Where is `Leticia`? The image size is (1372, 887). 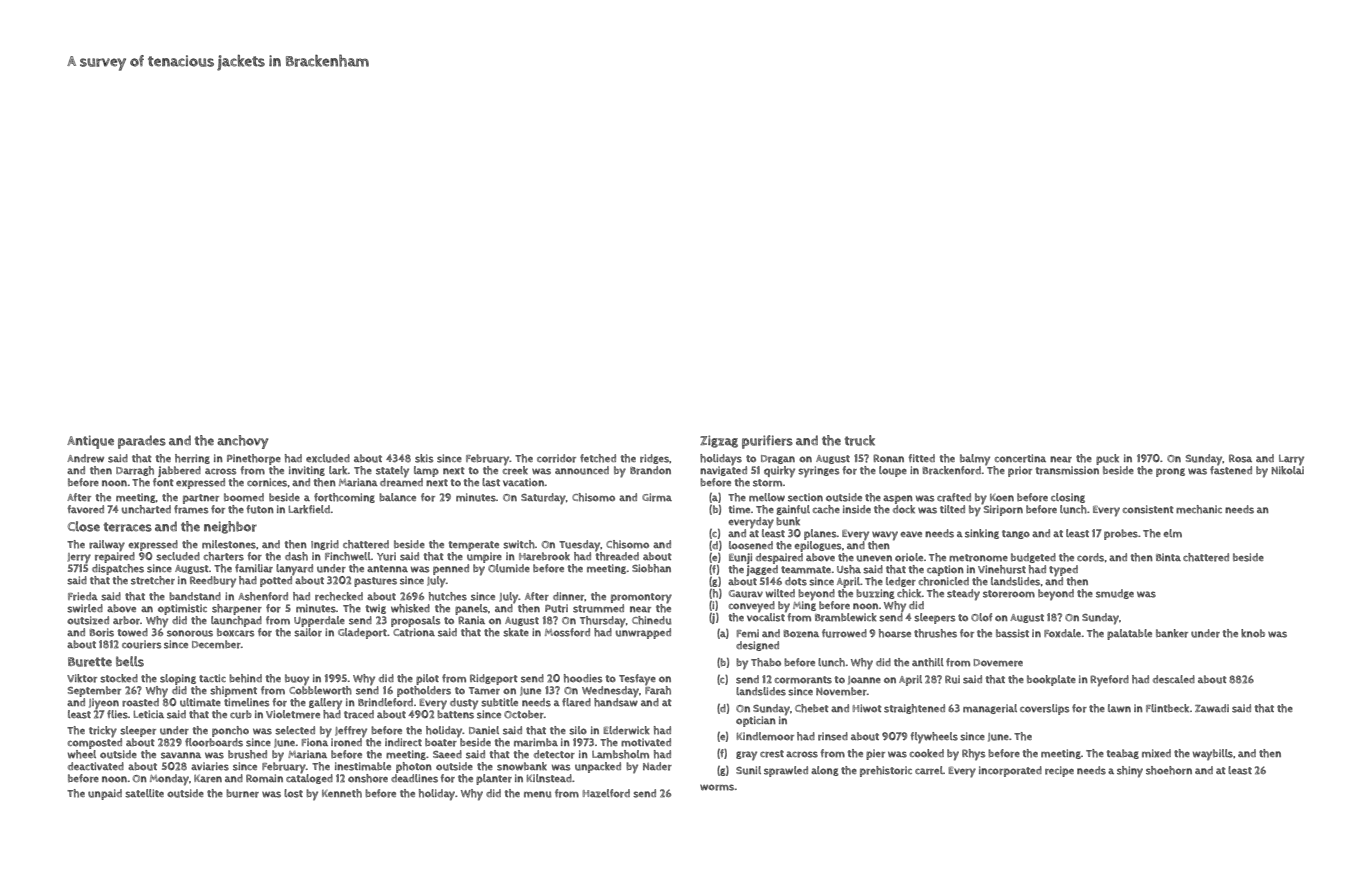
Leticia is located at coordinates (148, 714).
